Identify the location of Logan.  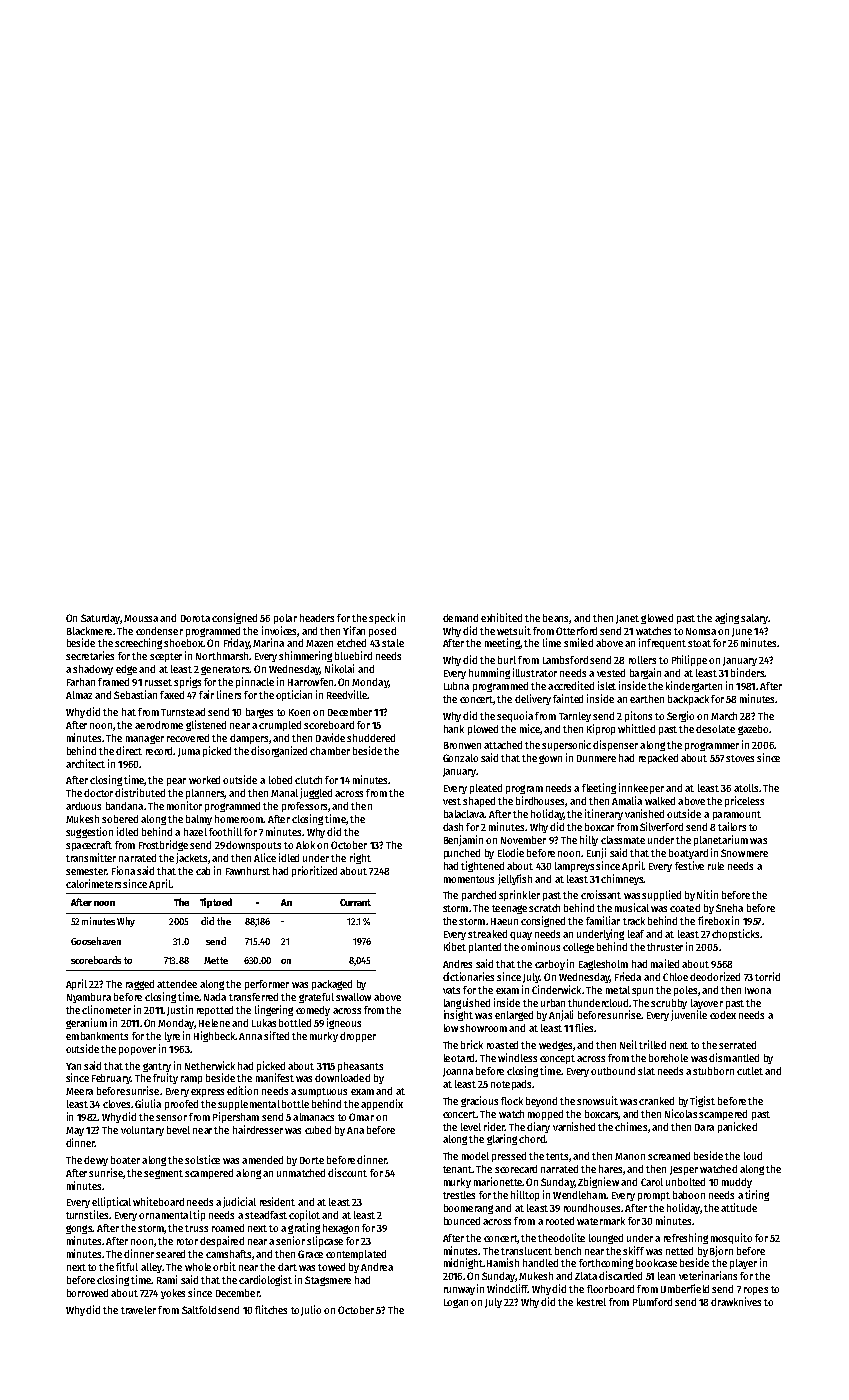
(456, 1303).
